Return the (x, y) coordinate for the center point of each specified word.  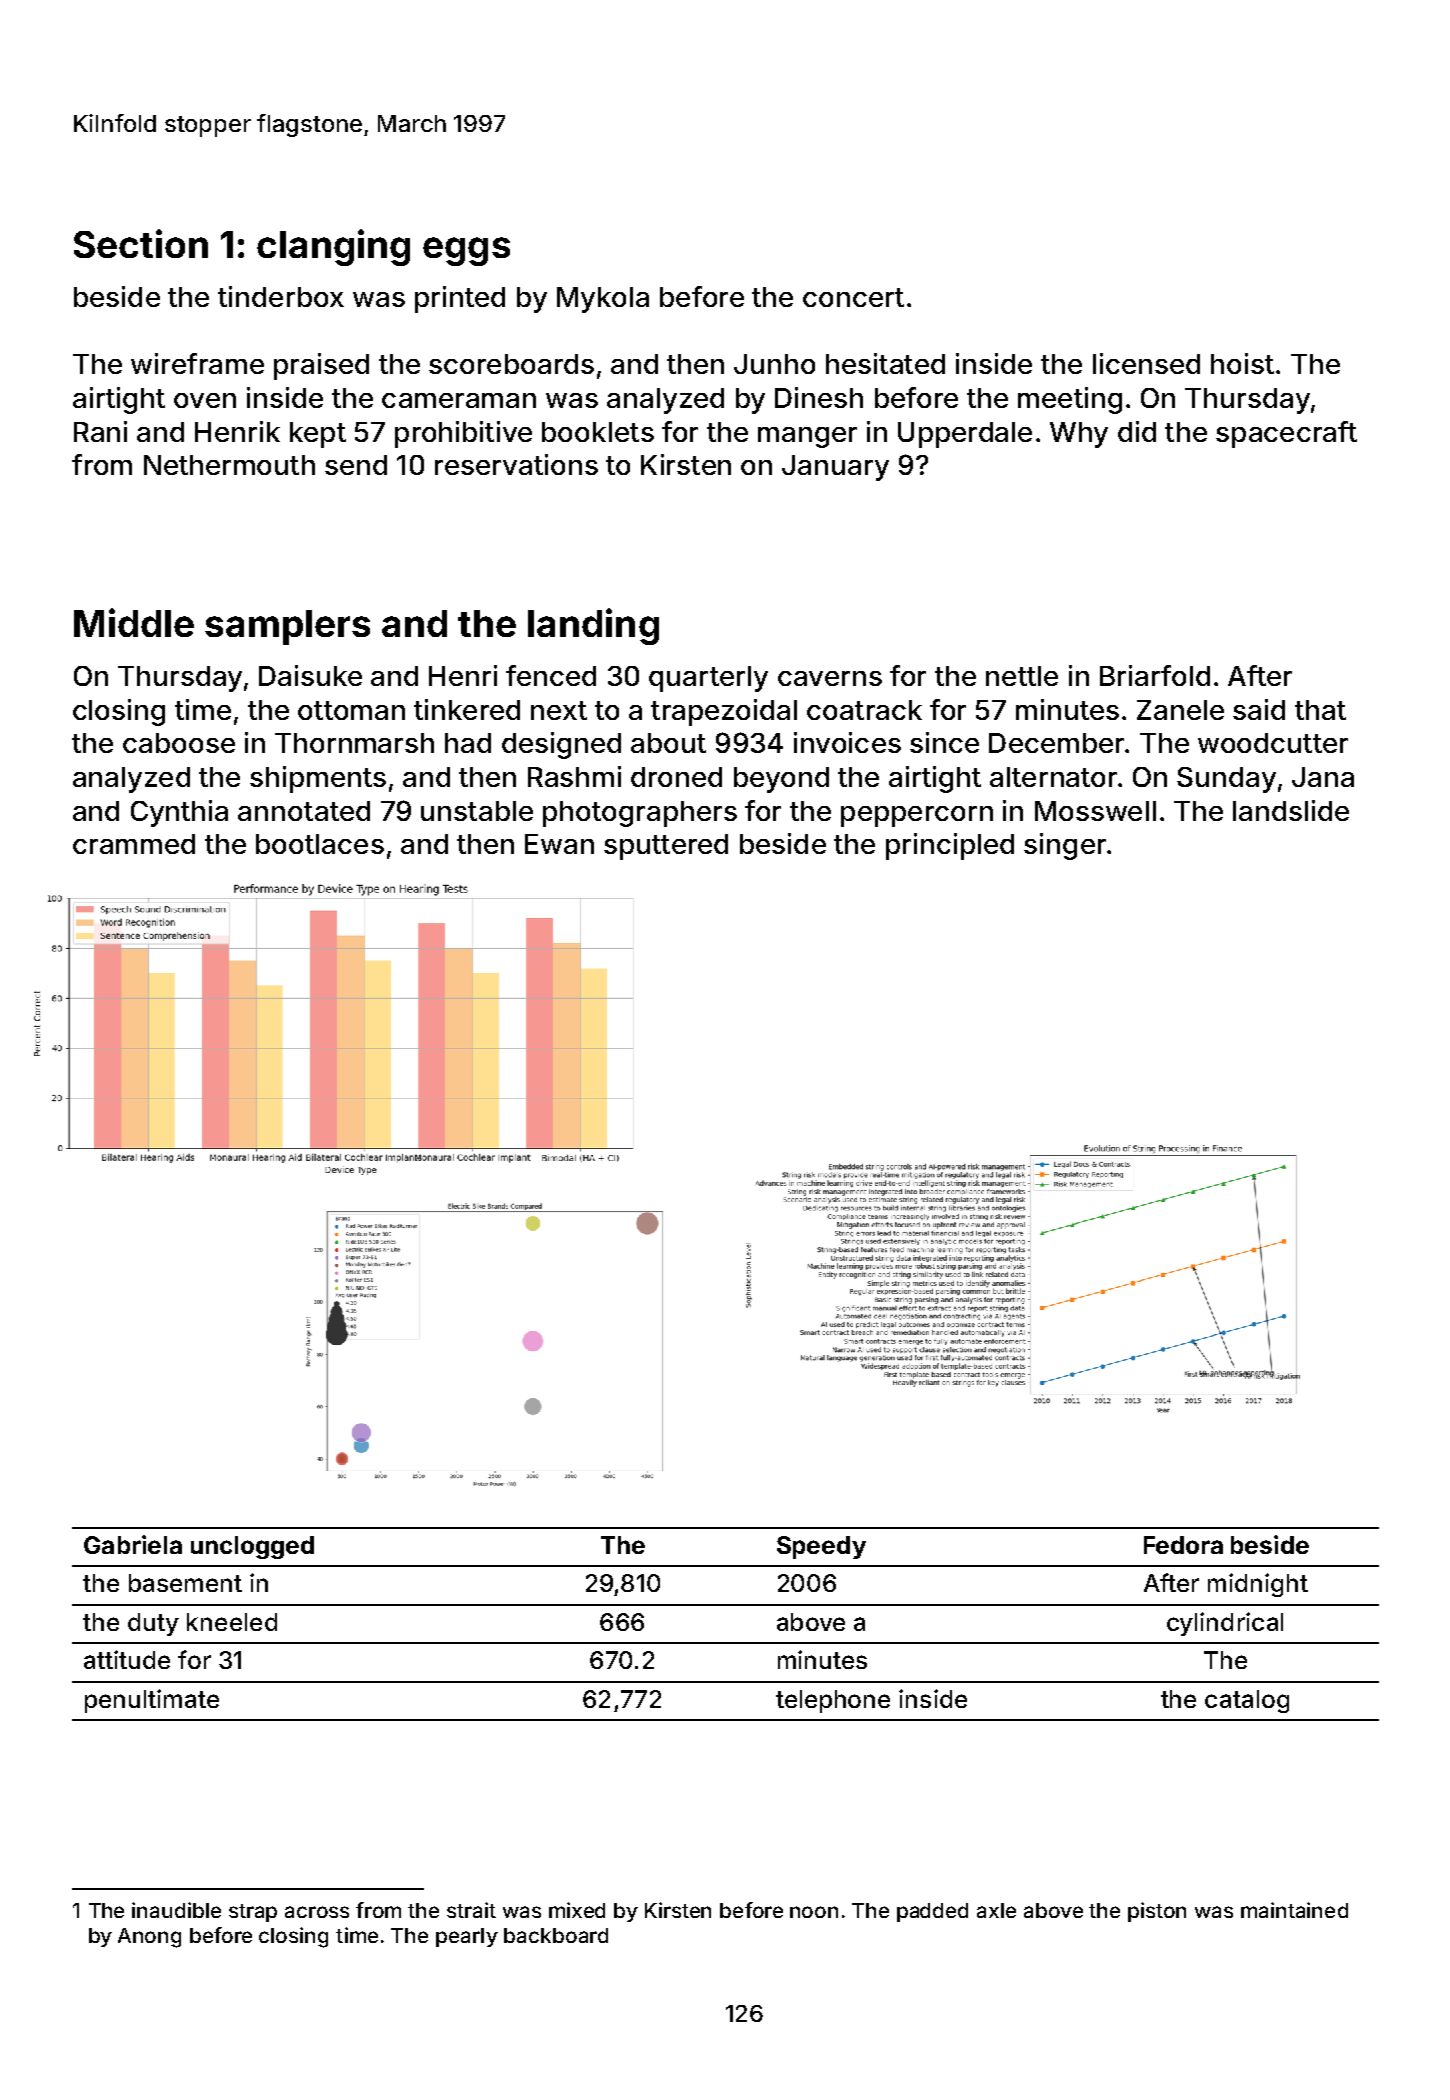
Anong (149, 1938)
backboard (556, 1935)
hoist (1242, 363)
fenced (551, 675)
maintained (1294, 1910)
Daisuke (310, 675)
